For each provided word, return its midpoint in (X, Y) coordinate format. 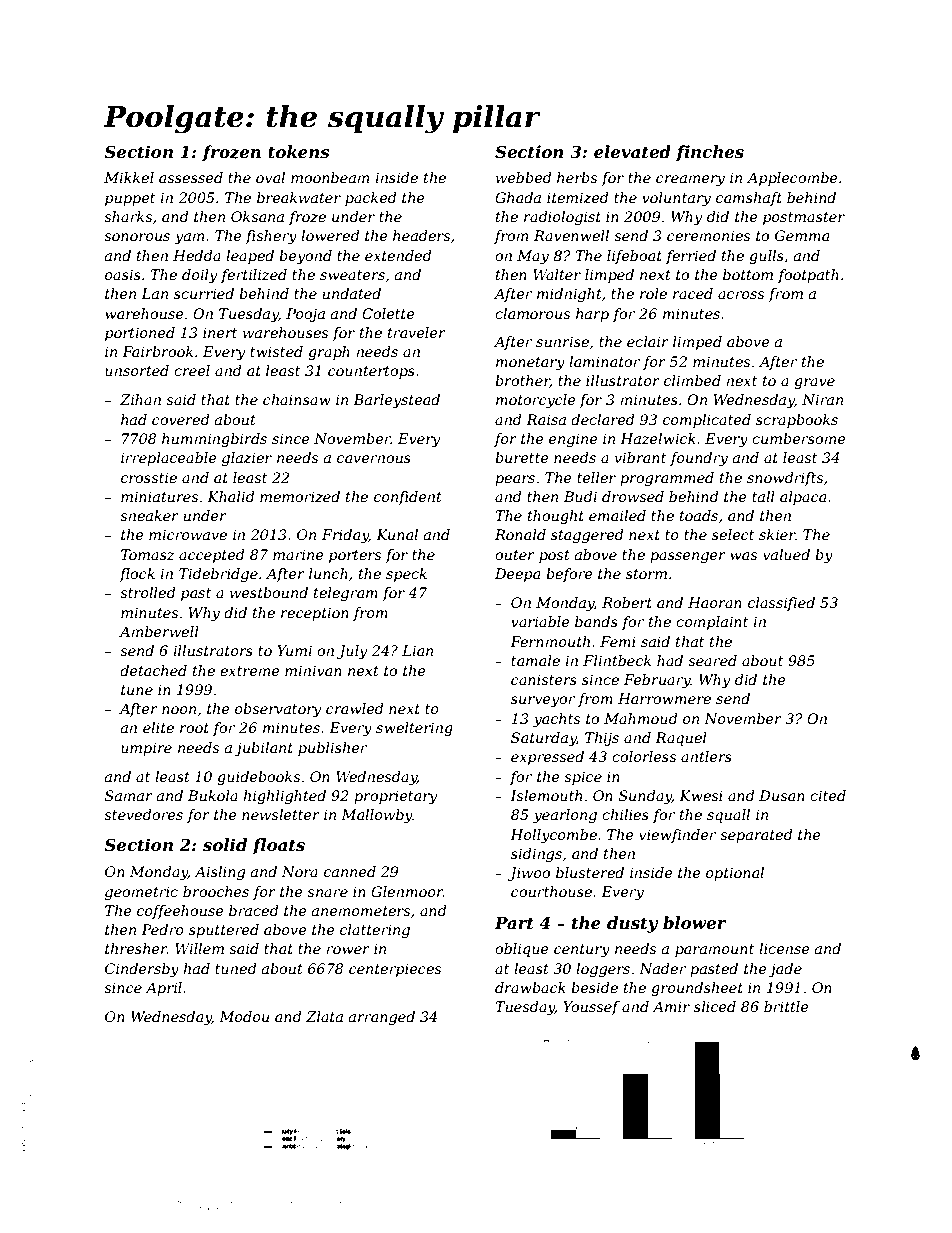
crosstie (149, 477)
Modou (244, 1016)
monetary (530, 363)
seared (712, 660)
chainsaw (297, 399)
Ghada (518, 197)
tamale (535, 660)
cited (828, 795)
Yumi (294, 650)
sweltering (414, 729)
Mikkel (129, 177)
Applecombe (792, 179)
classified (781, 604)
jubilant (263, 749)
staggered (587, 536)
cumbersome (799, 438)
